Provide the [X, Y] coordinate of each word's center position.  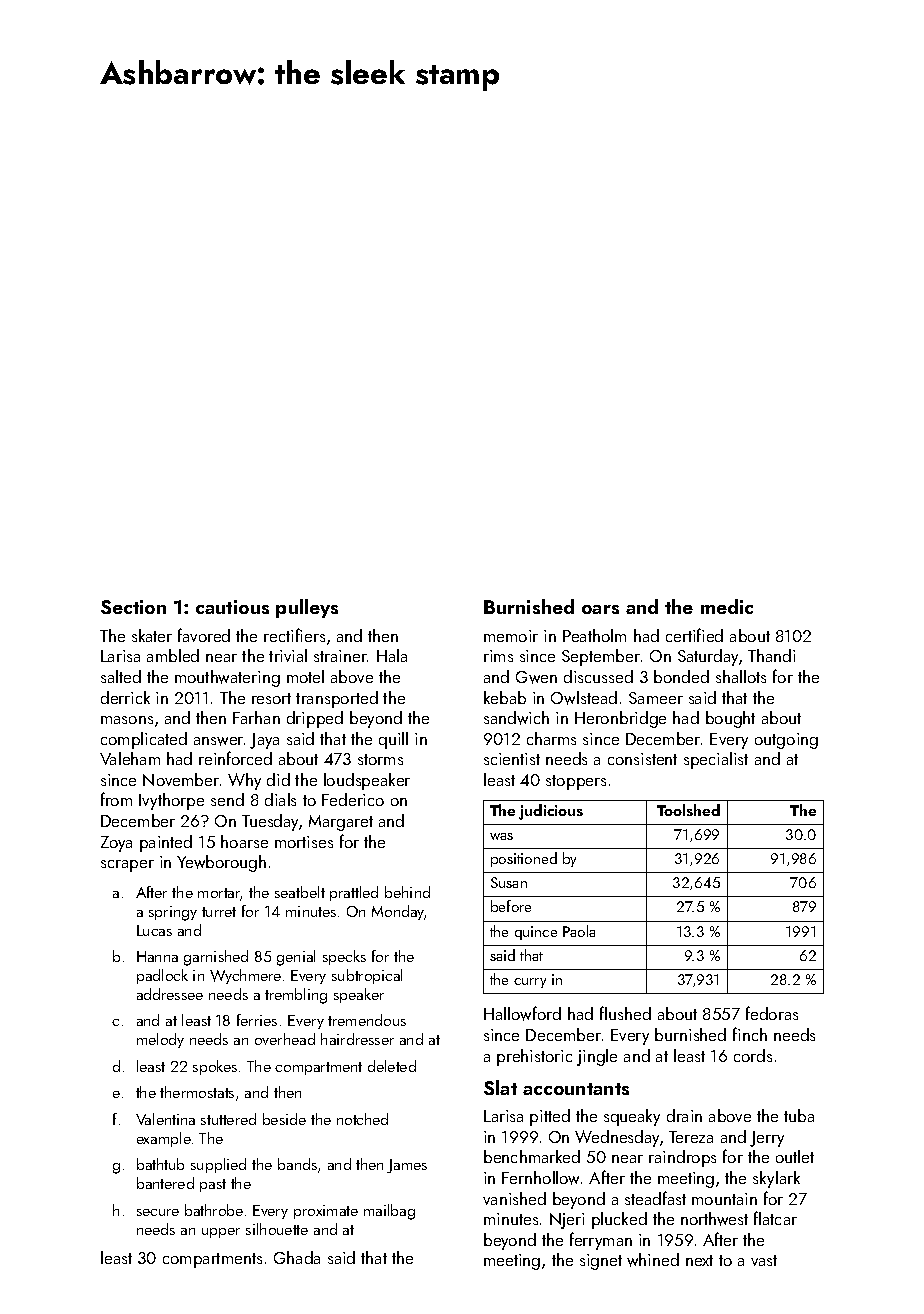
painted [166, 843]
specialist [716, 760]
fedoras [772, 1013]
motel [305, 676]
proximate [326, 1212]
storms [380, 759]
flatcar [775, 1218]
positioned [524, 859]
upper [221, 1233]
